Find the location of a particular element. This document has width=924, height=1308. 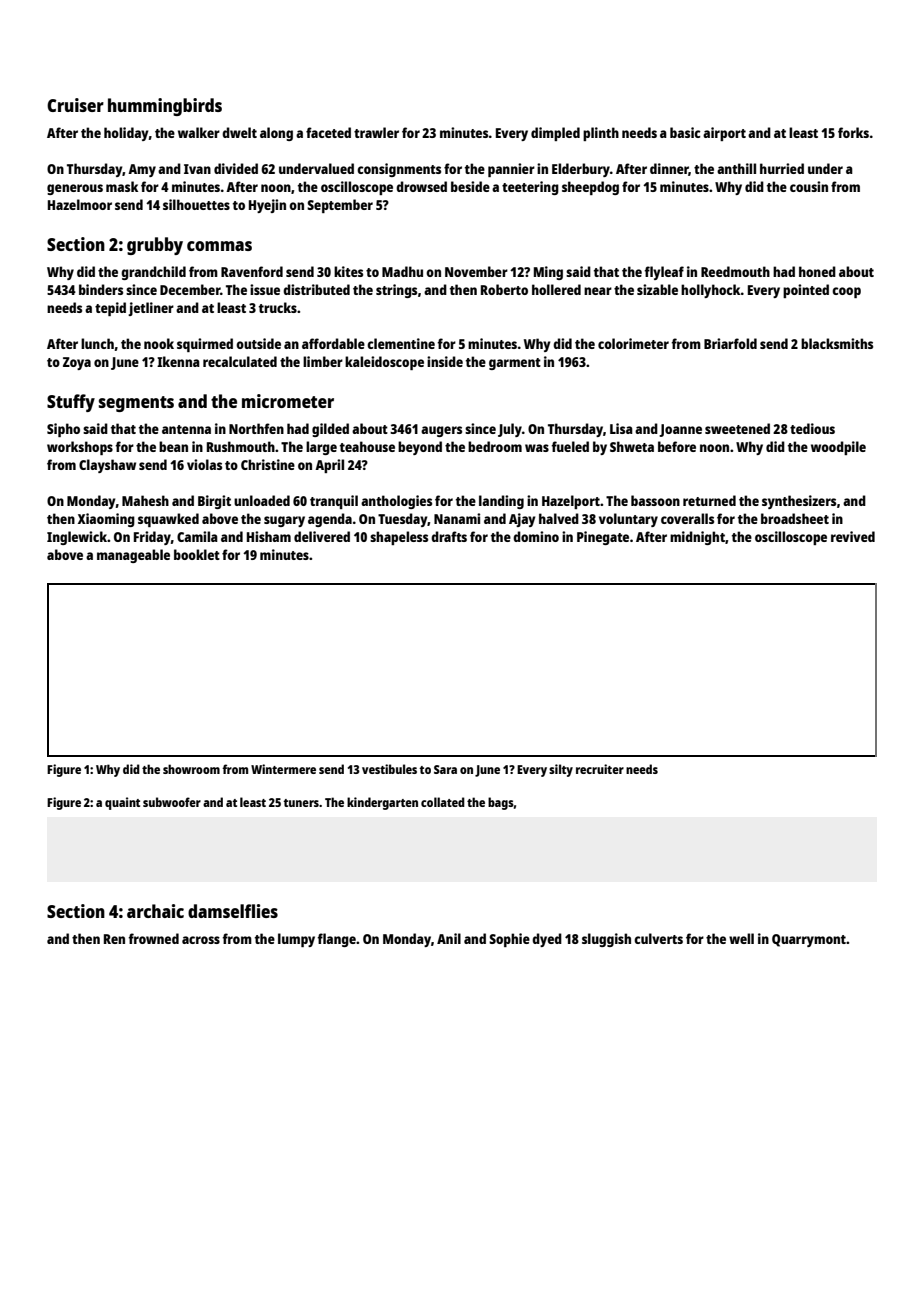

quaint is located at coordinates (122, 803).
